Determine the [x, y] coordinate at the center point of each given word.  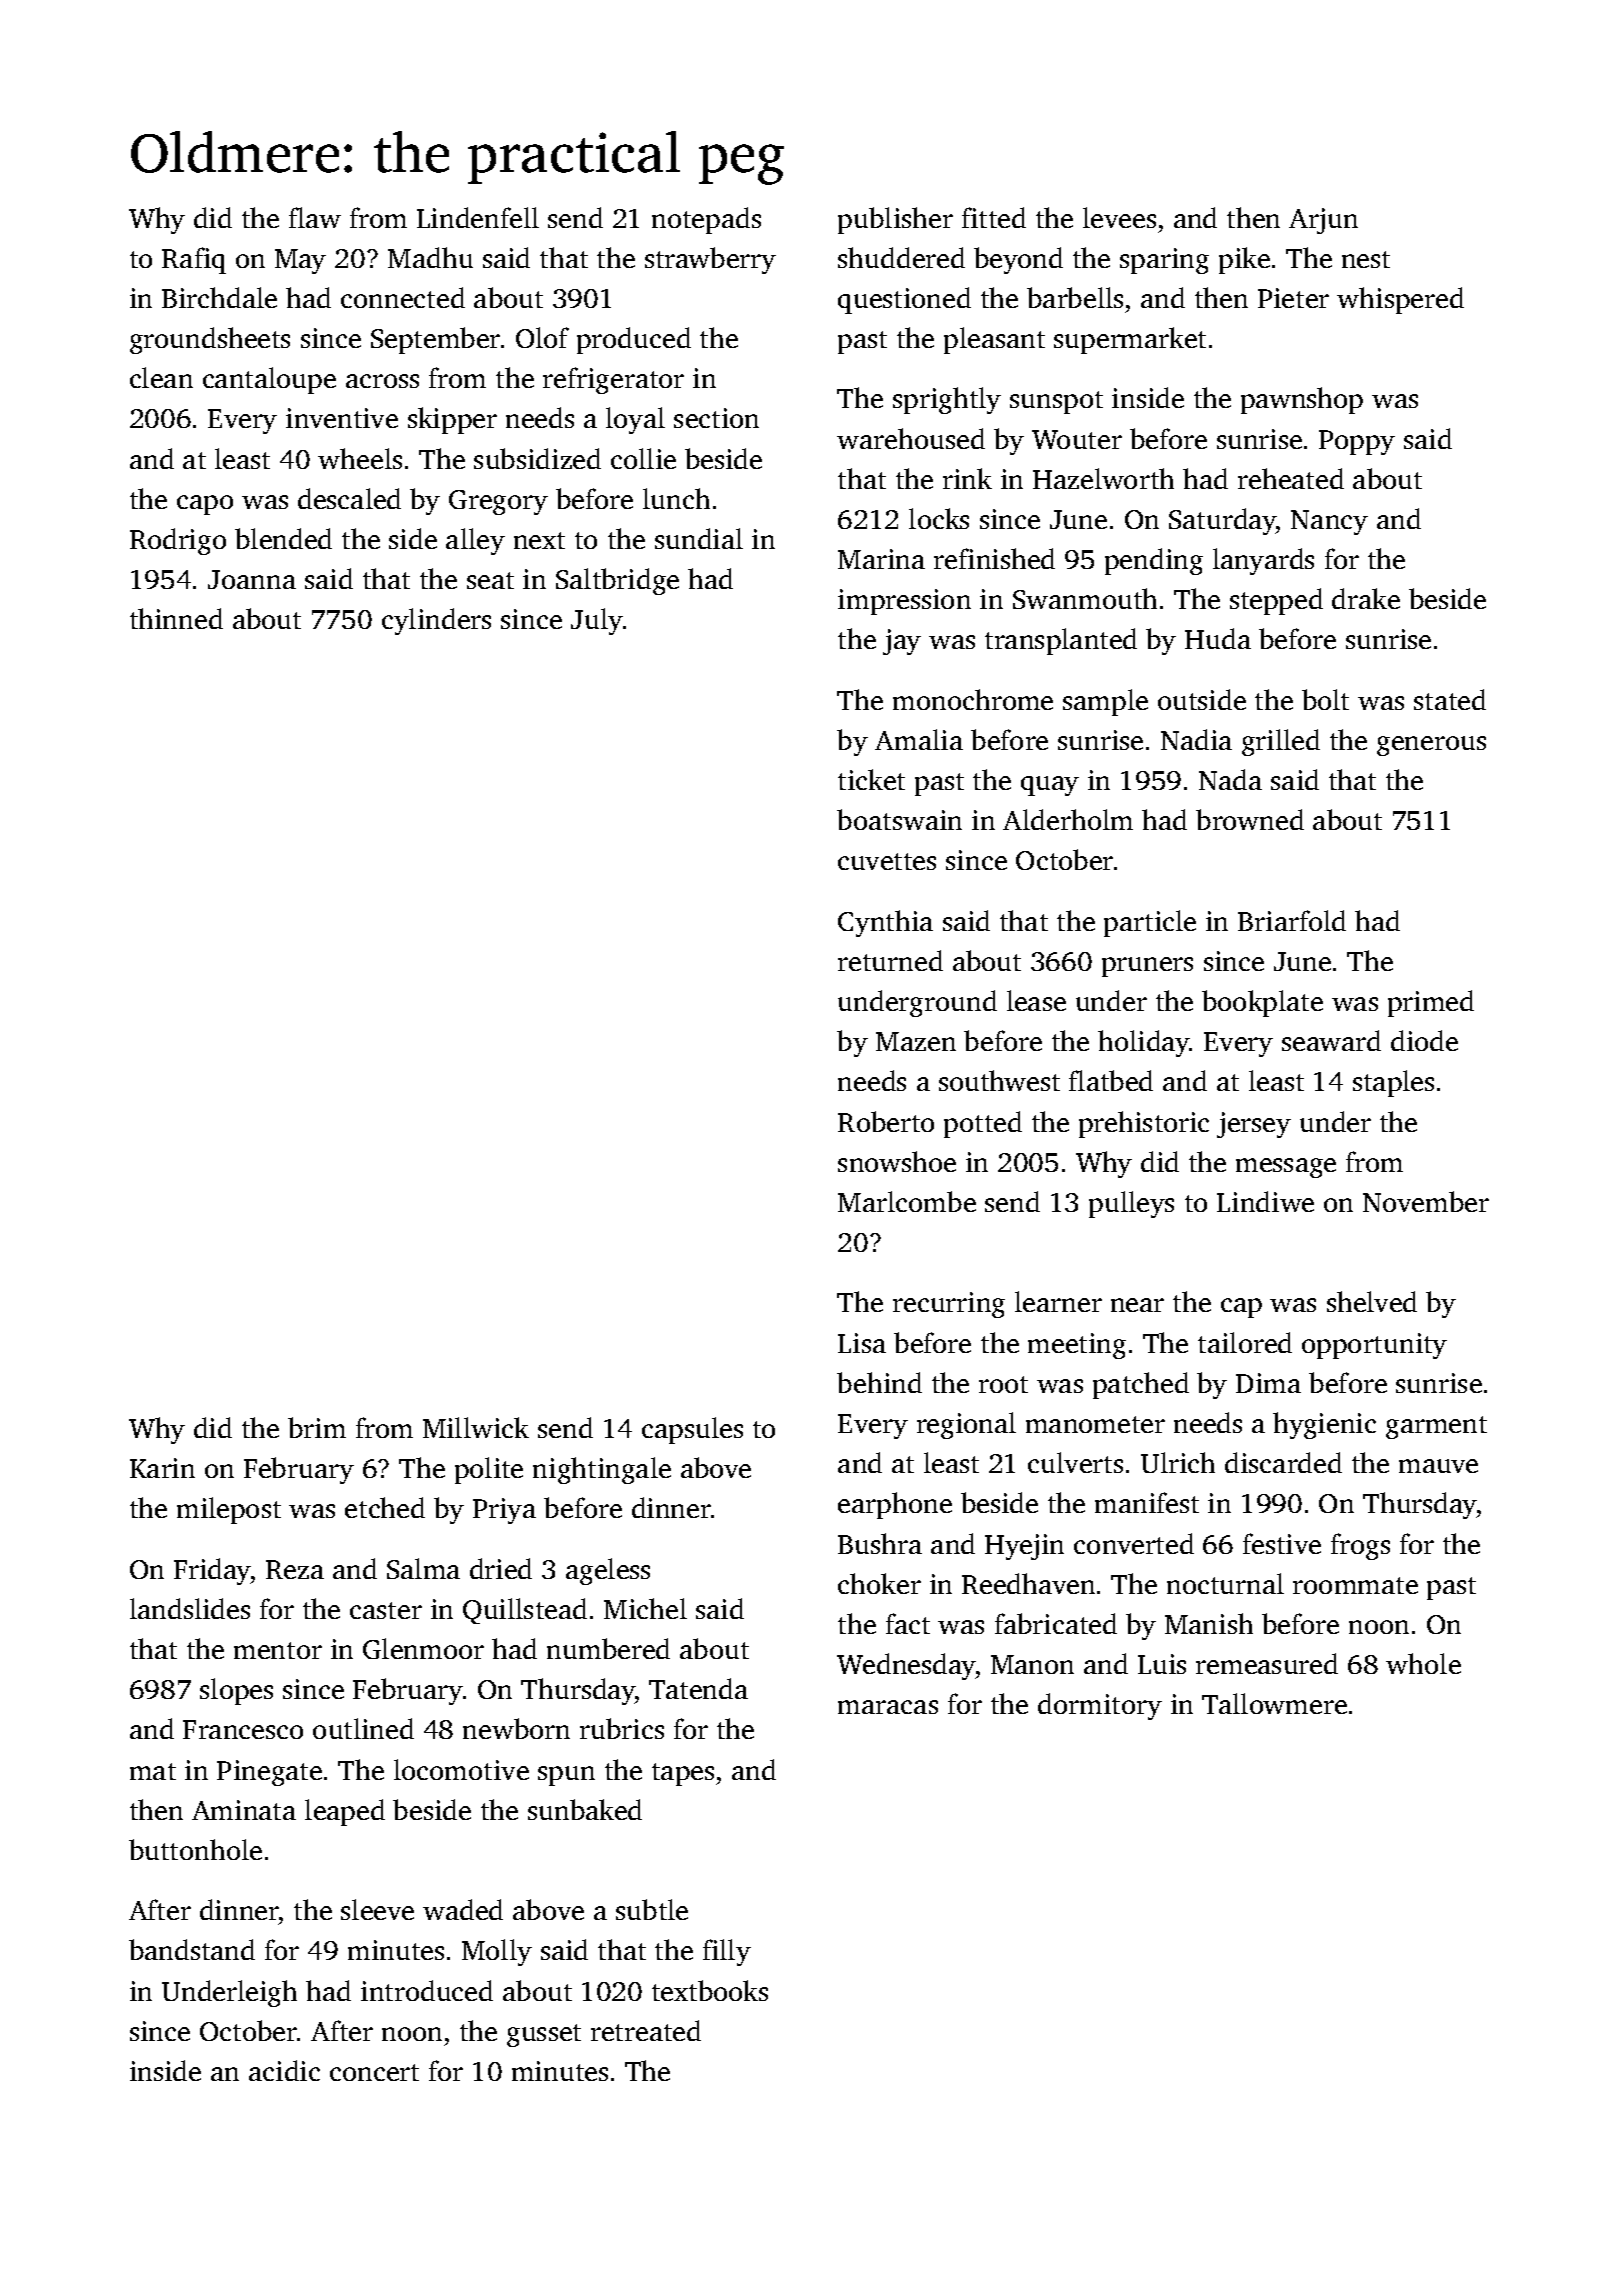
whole [1423, 1663]
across [382, 381]
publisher [895, 220]
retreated [646, 2030]
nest [1366, 259]
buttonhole [195, 1849]
